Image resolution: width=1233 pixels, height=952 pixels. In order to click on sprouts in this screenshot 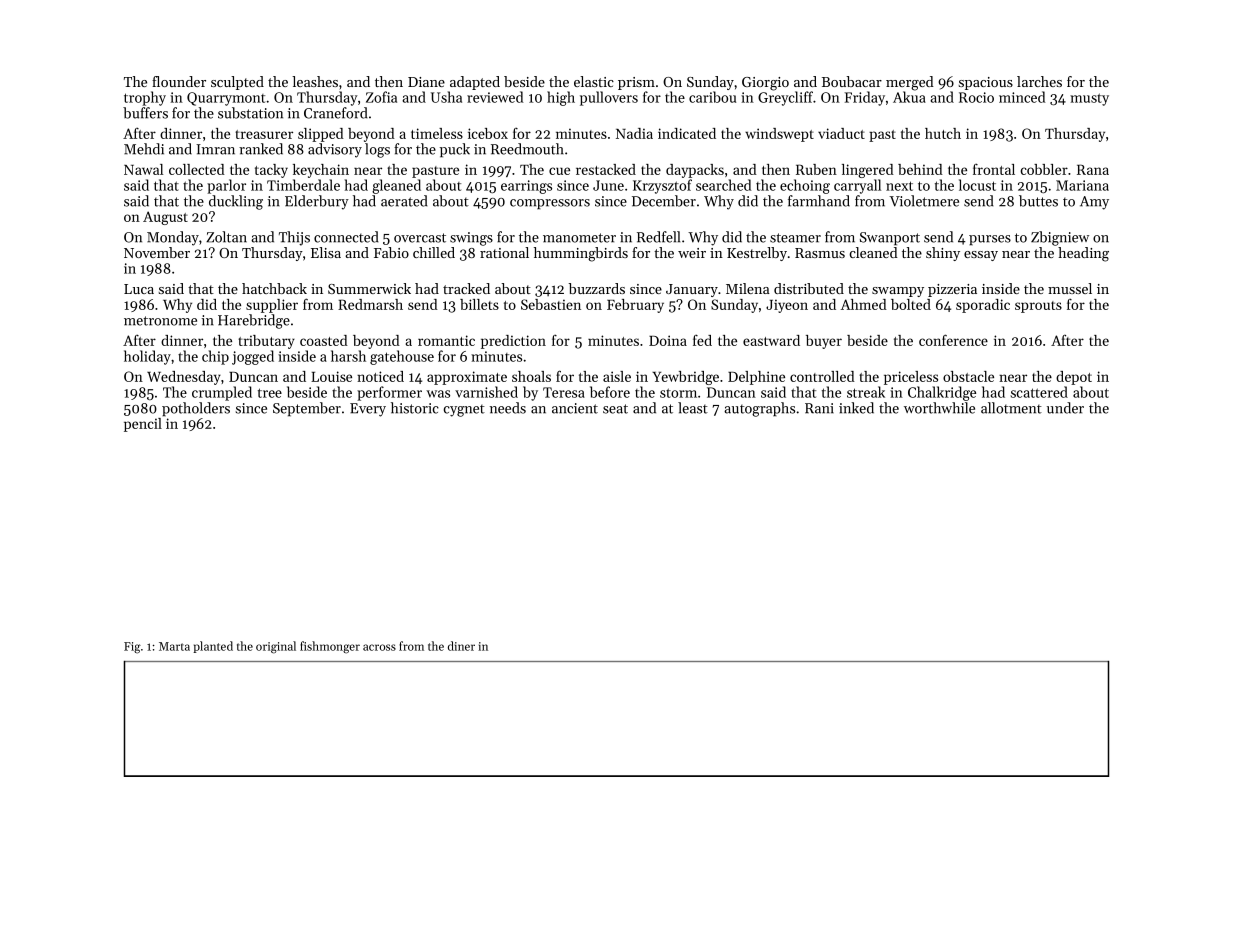, I will do `click(1038, 307)`.
